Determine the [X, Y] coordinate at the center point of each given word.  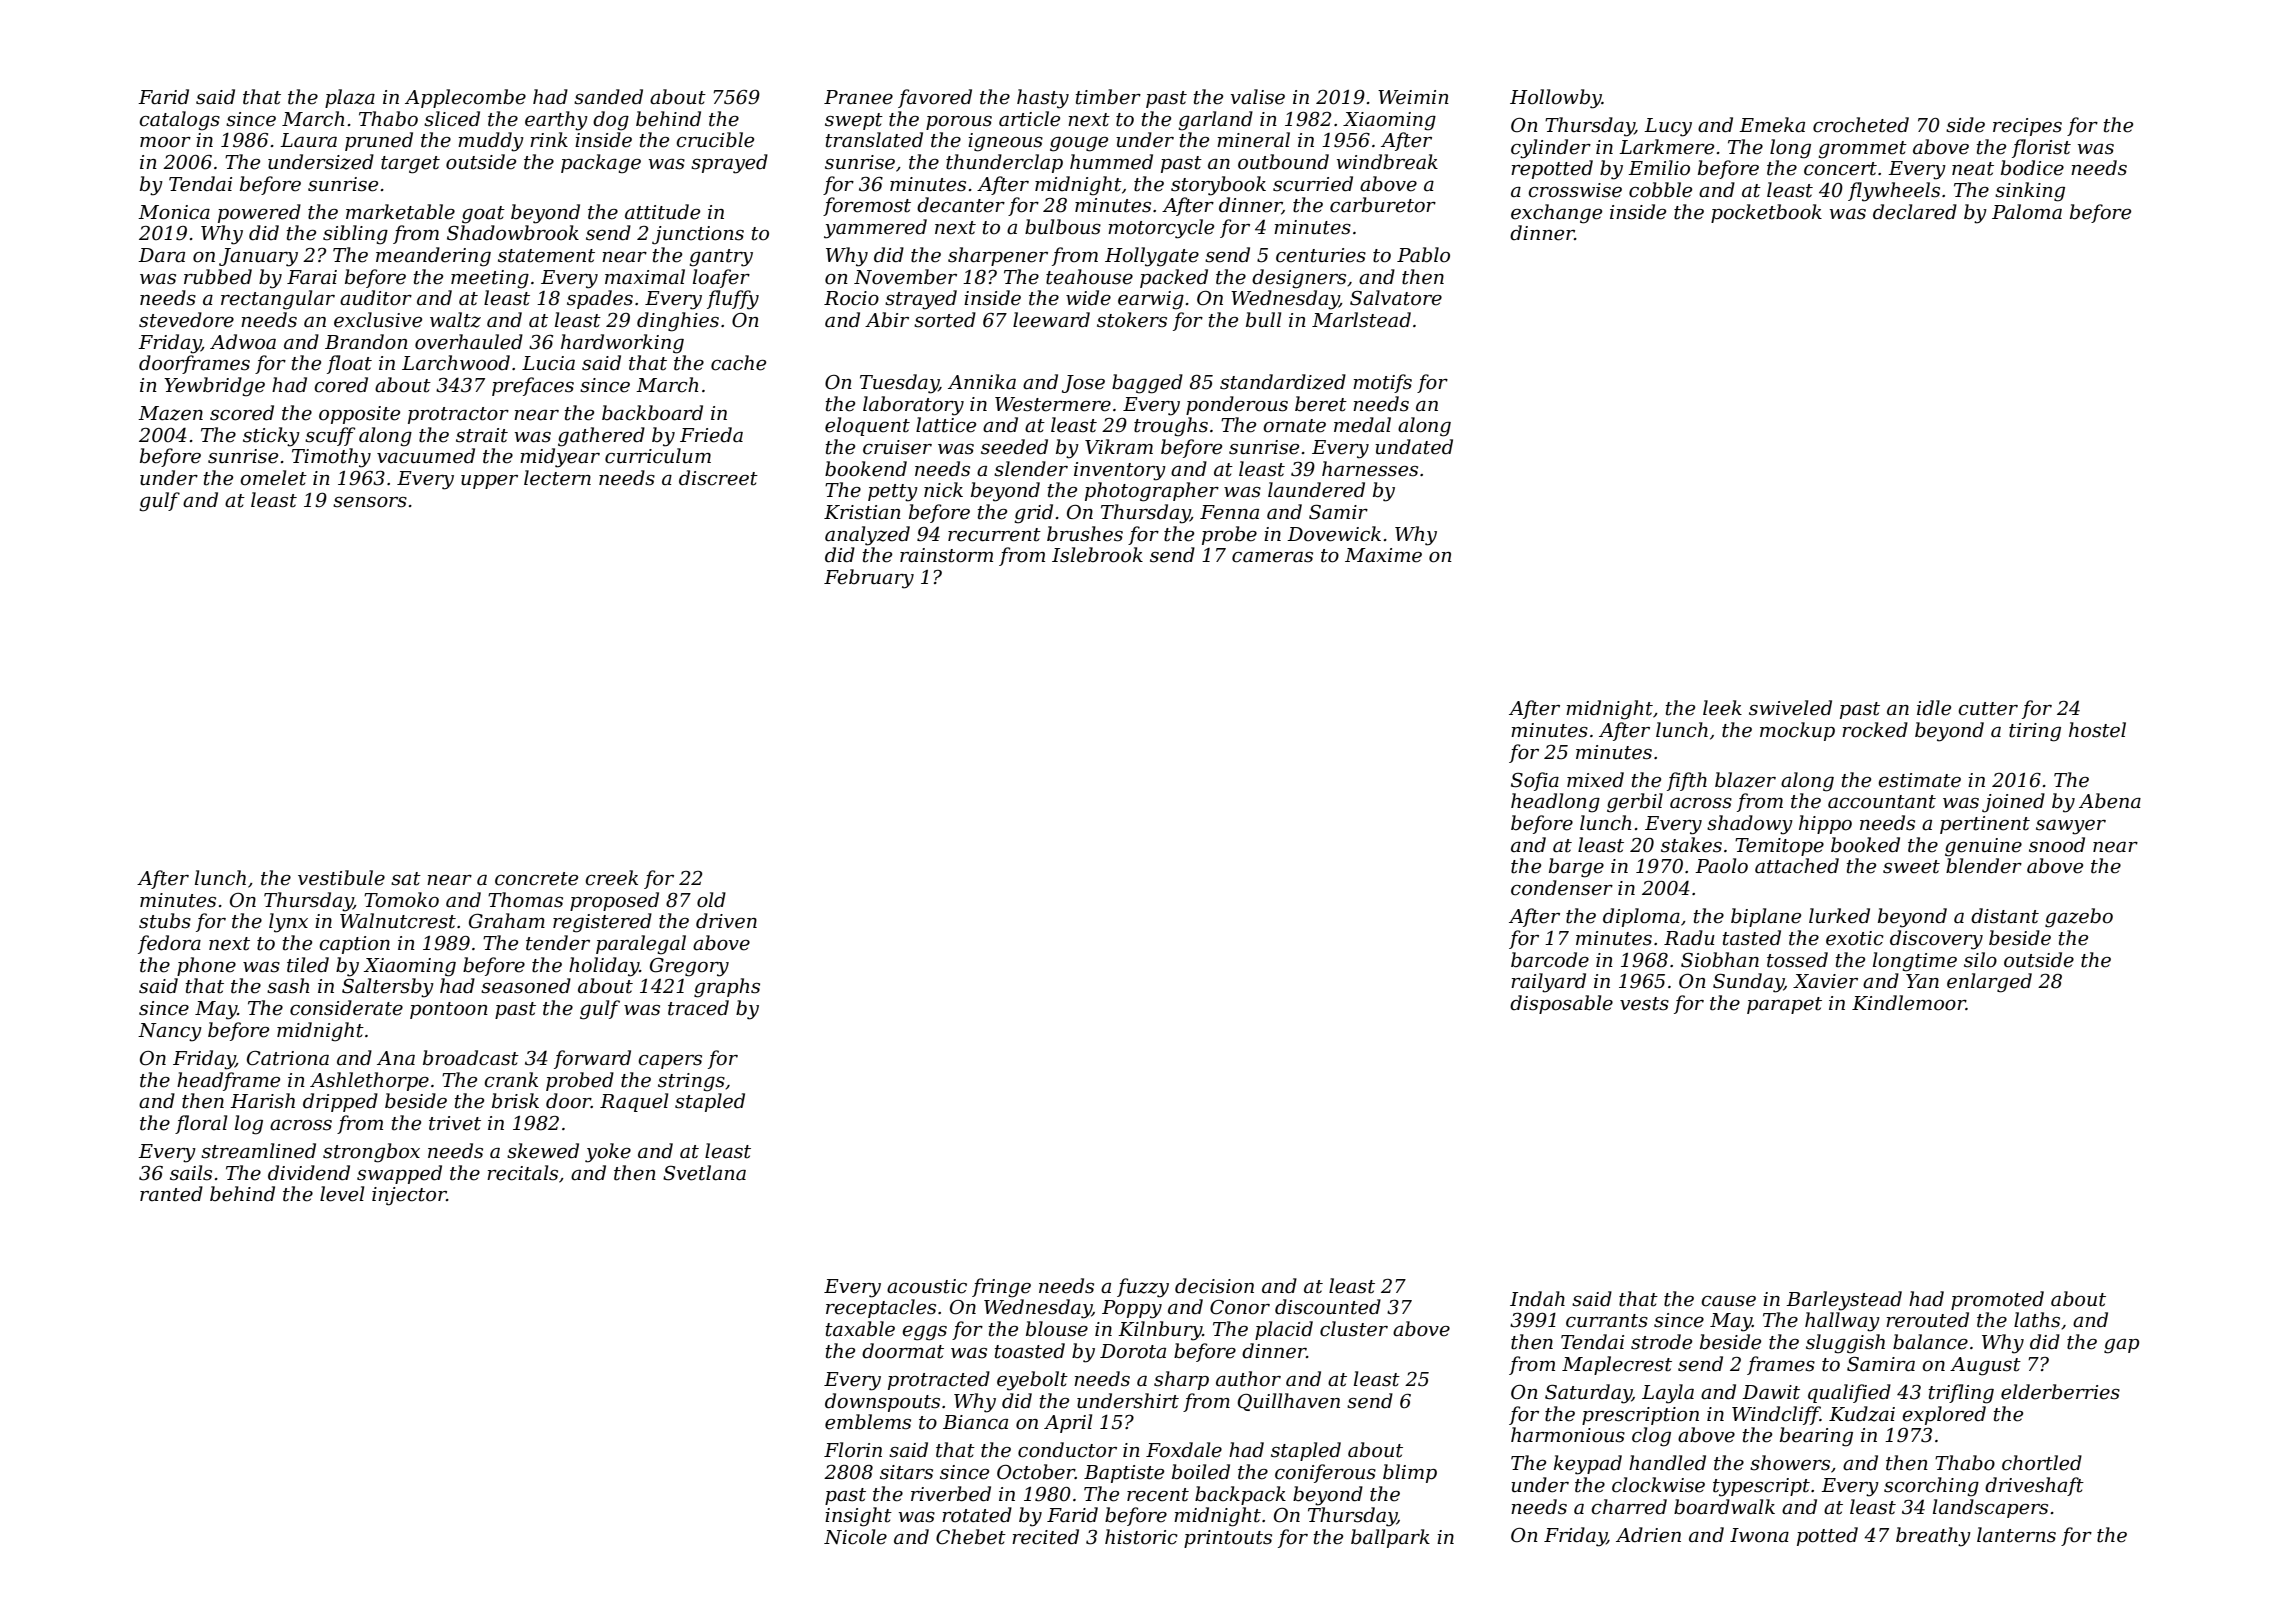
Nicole [855, 1537]
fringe [1001, 1288]
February [869, 579]
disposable [1561, 1004]
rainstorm [946, 555]
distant [2005, 916]
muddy [491, 142]
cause [1728, 1301]
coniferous [1325, 1473]
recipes [2027, 127]
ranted [171, 1194]
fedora [169, 944]
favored [935, 98]
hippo [1825, 824]
